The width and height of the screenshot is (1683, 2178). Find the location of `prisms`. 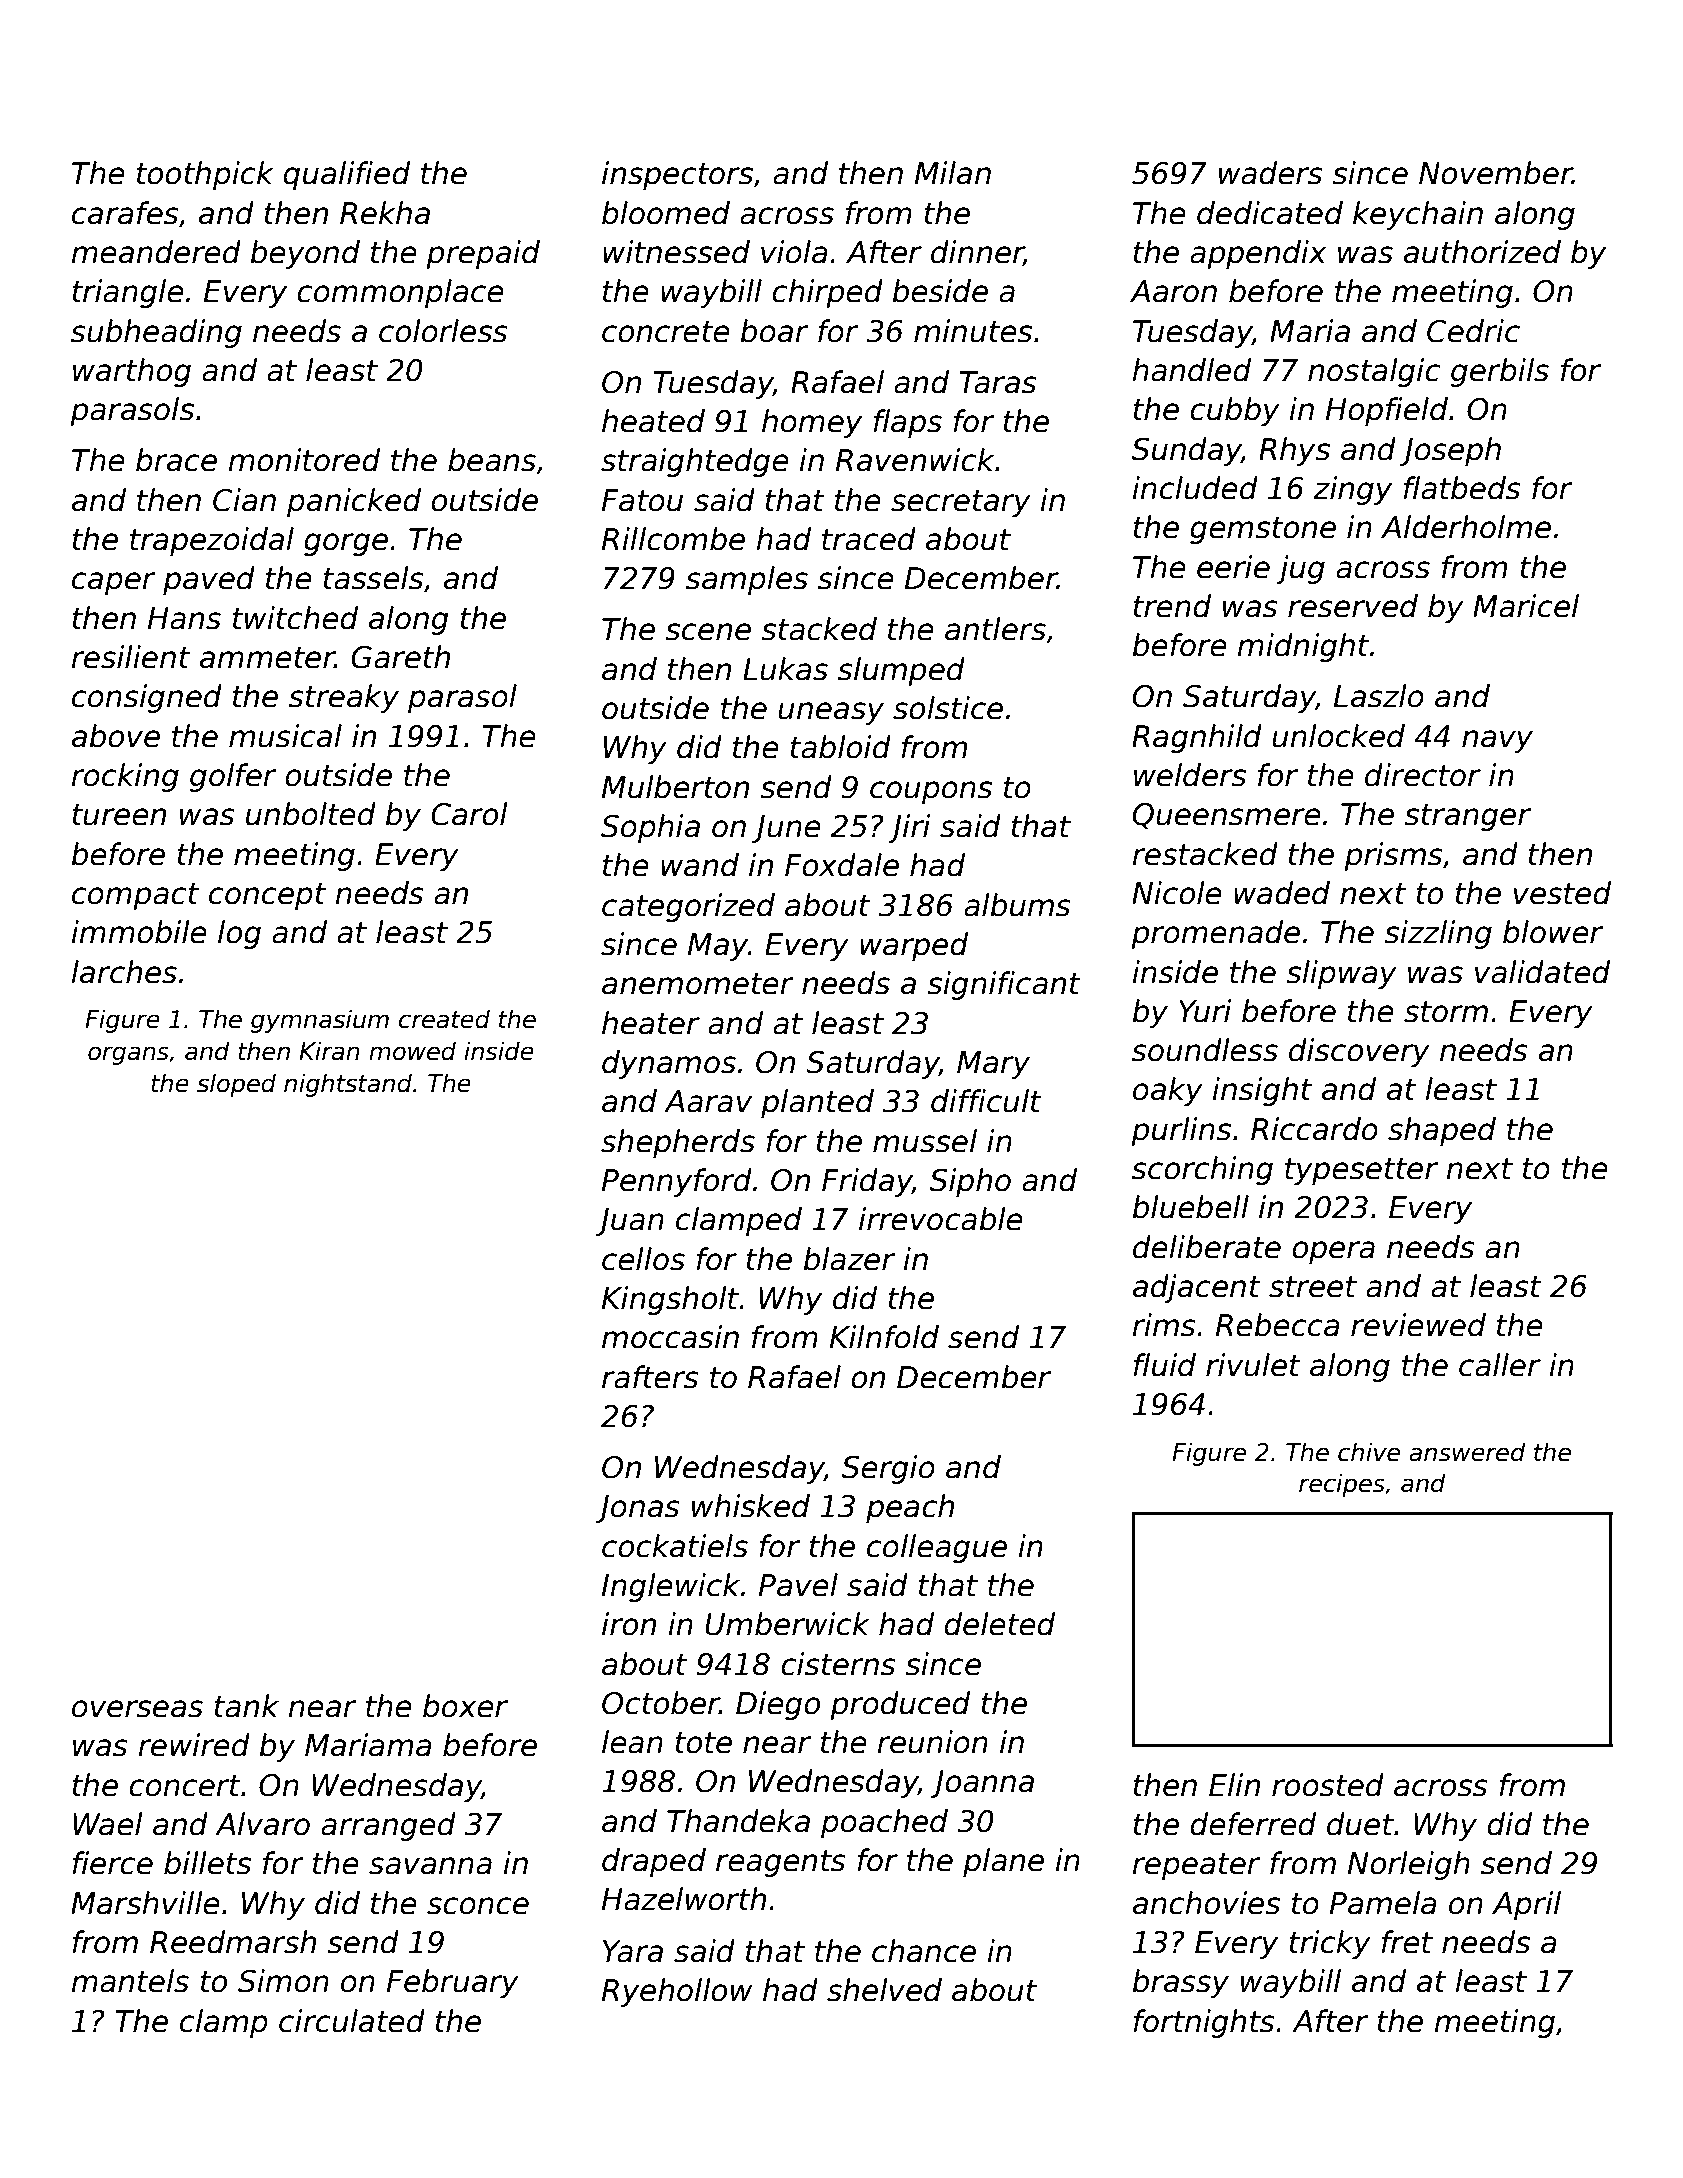

prisms is located at coordinates (1393, 856).
